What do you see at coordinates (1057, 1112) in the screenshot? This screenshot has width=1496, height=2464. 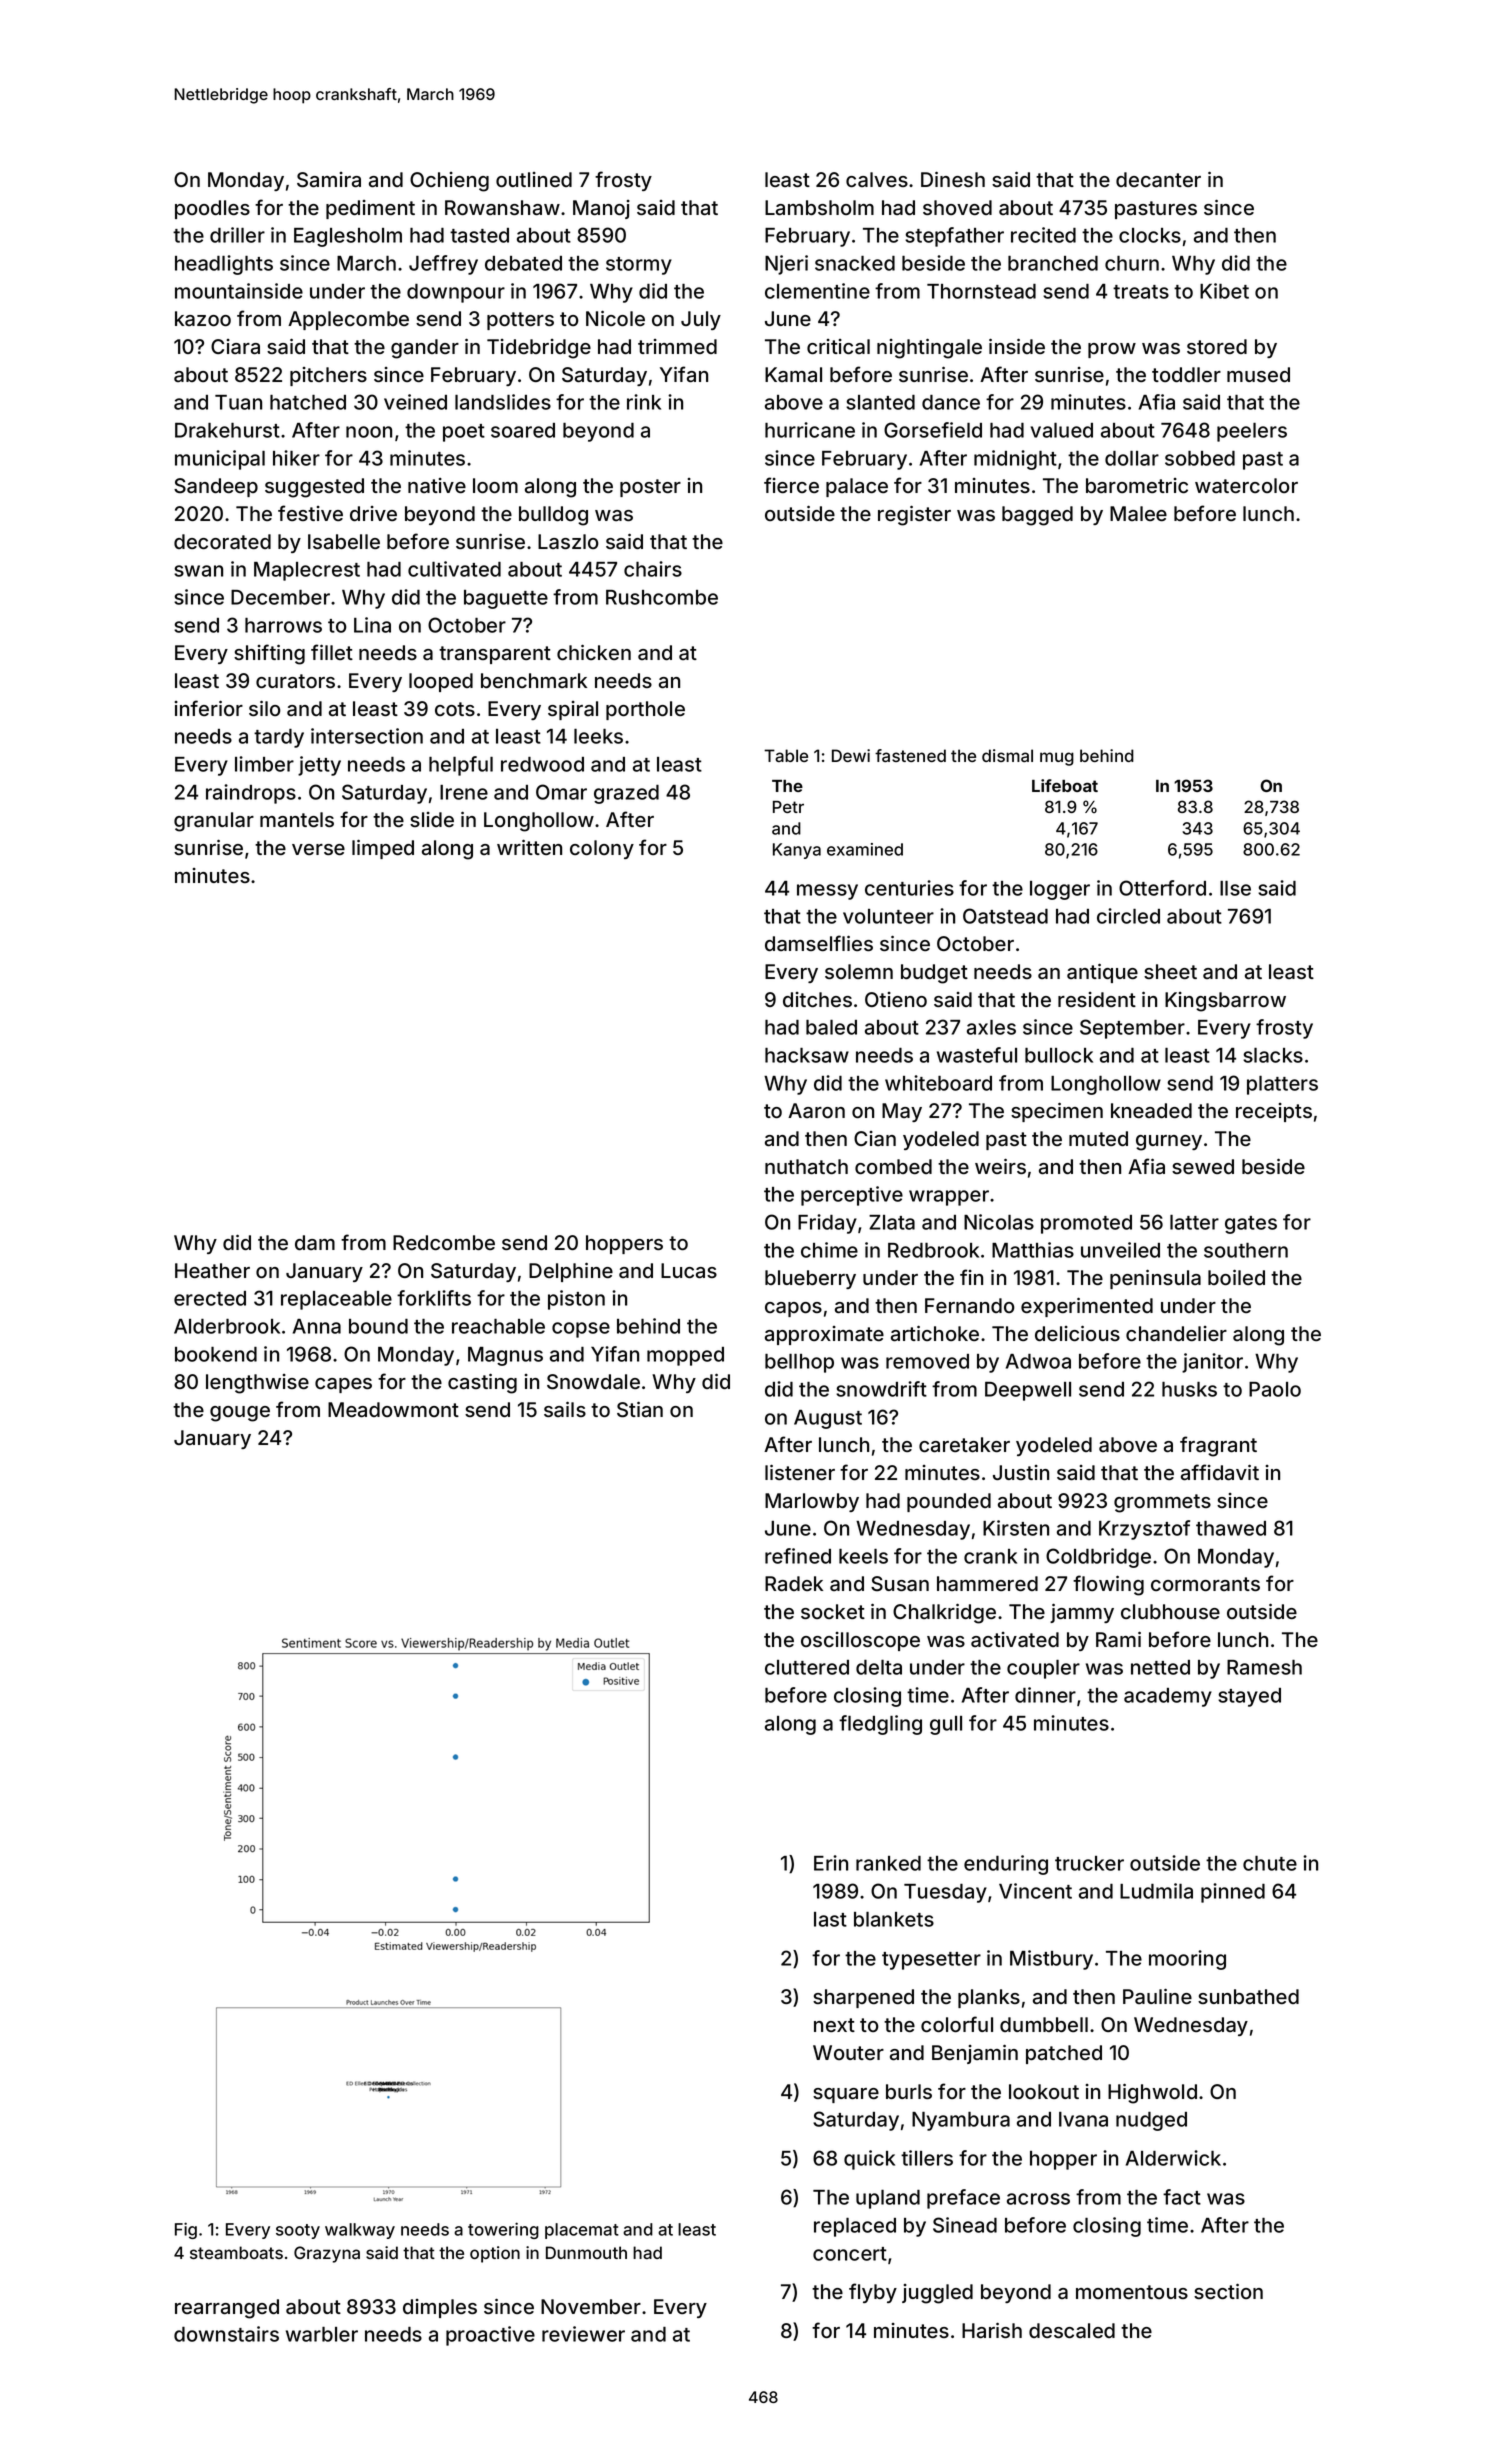 I see `specimen` at bounding box center [1057, 1112].
